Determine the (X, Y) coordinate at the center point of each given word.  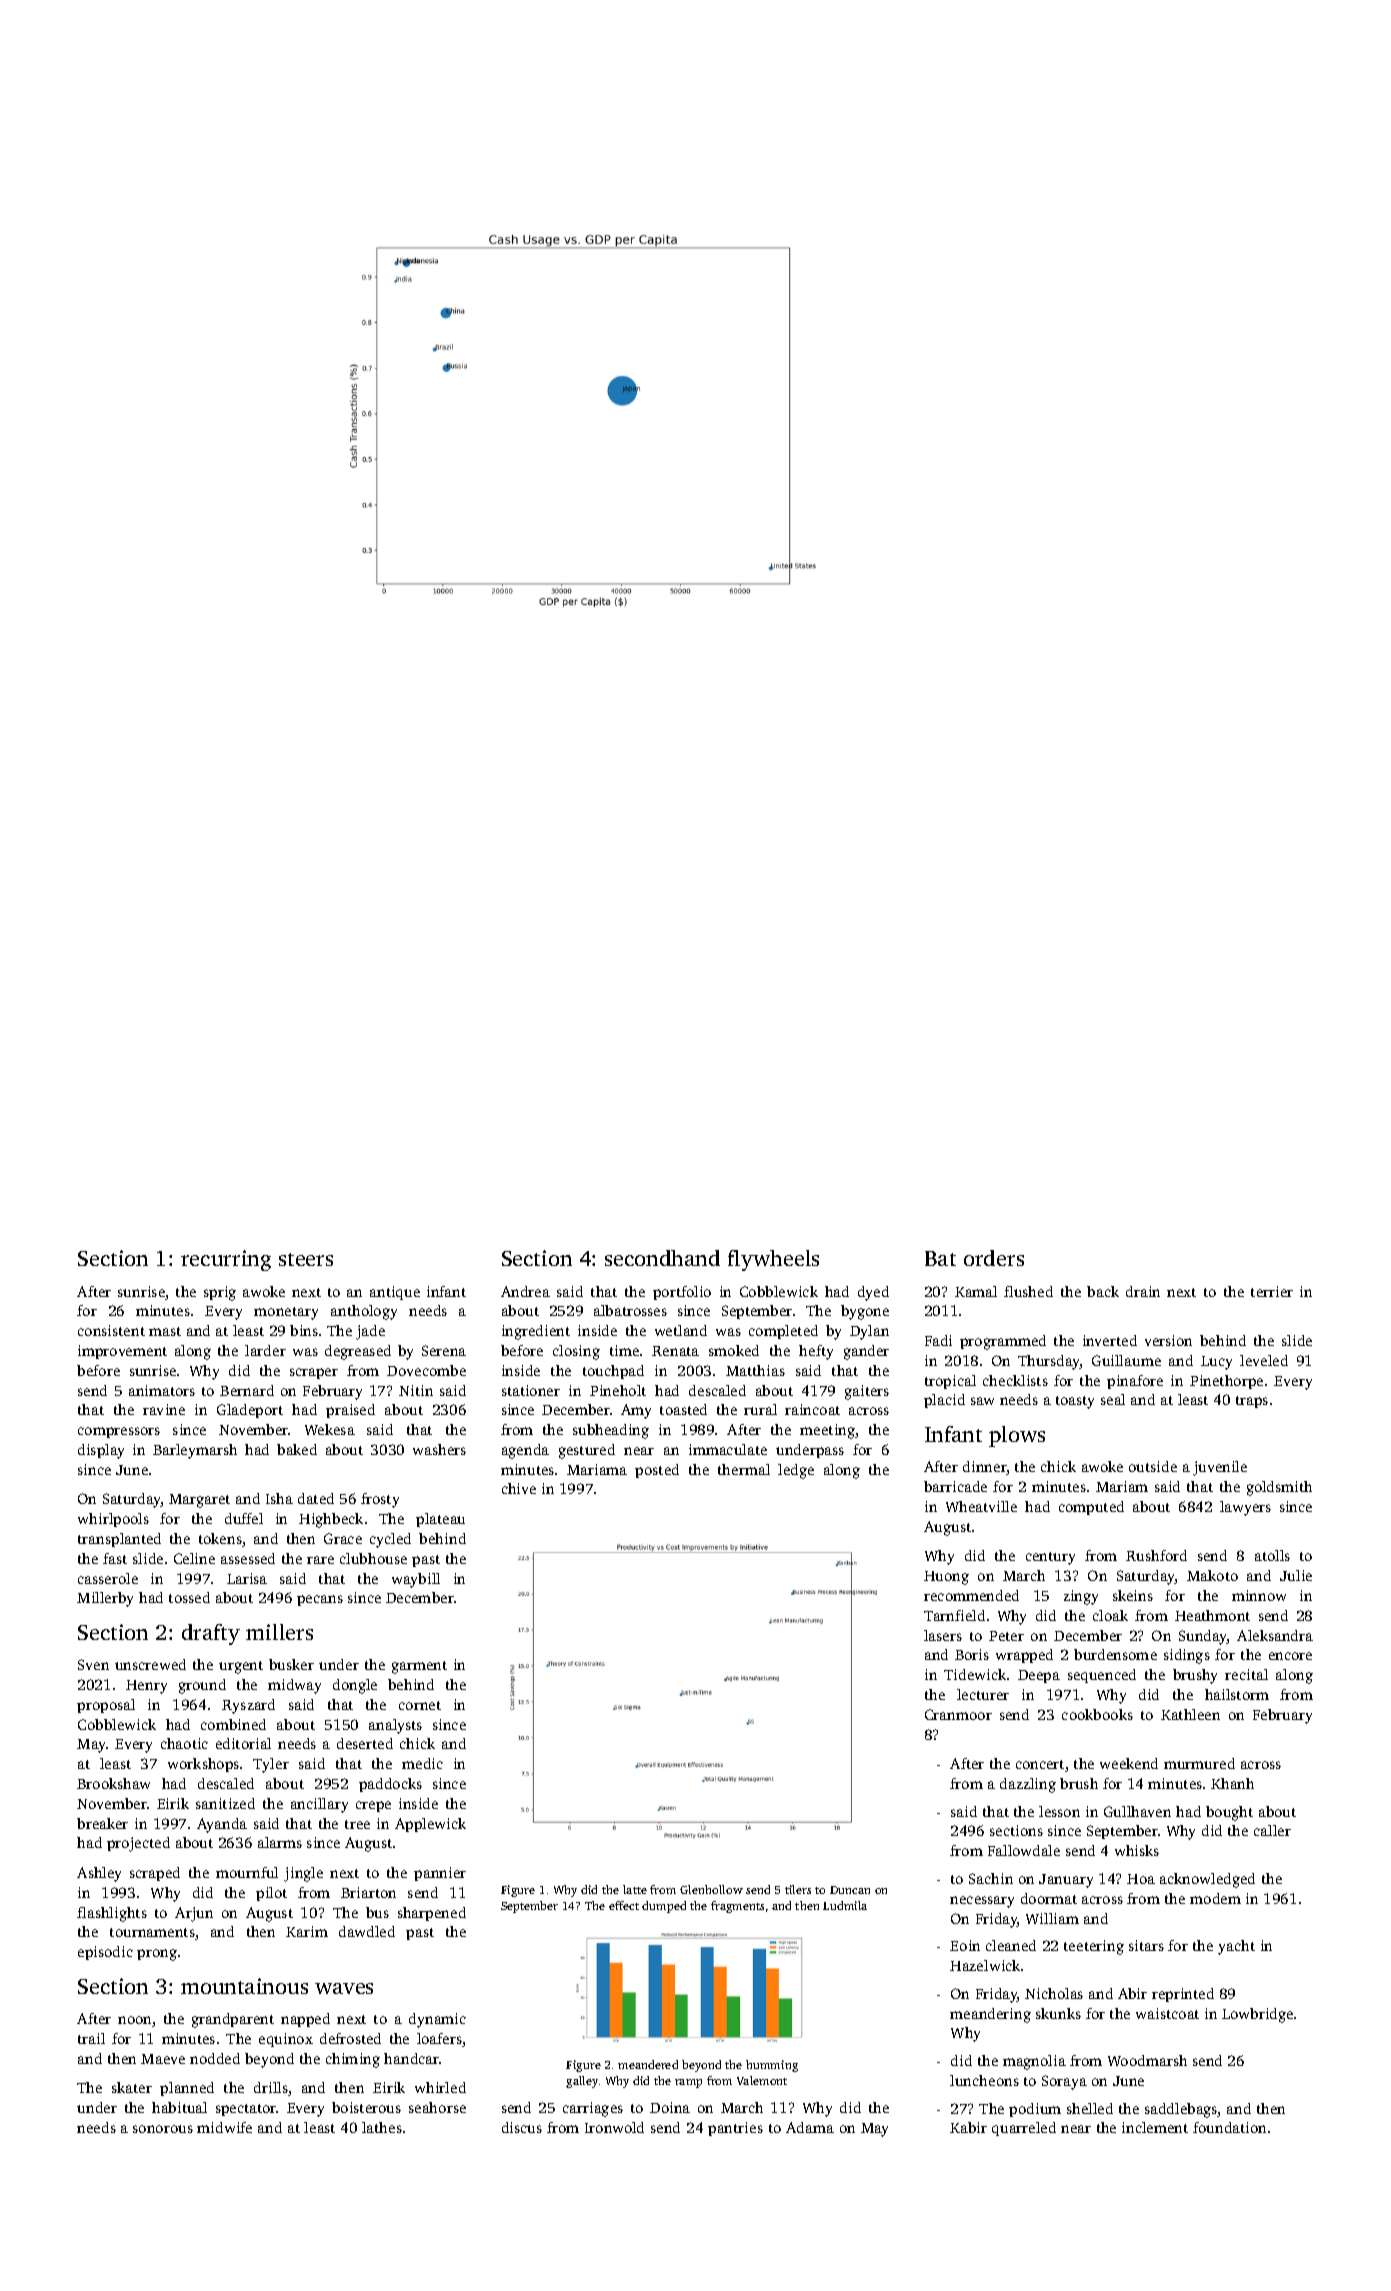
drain (1143, 1291)
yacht (1236, 1947)
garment (419, 1667)
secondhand (662, 1258)
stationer (531, 1390)
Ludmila (845, 1905)
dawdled (367, 1931)
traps (1252, 1402)
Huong (946, 1578)
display (101, 1451)
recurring (226, 1260)
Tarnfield (954, 1615)
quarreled (1024, 2129)
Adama (810, 2127)
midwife (224, 2127)
